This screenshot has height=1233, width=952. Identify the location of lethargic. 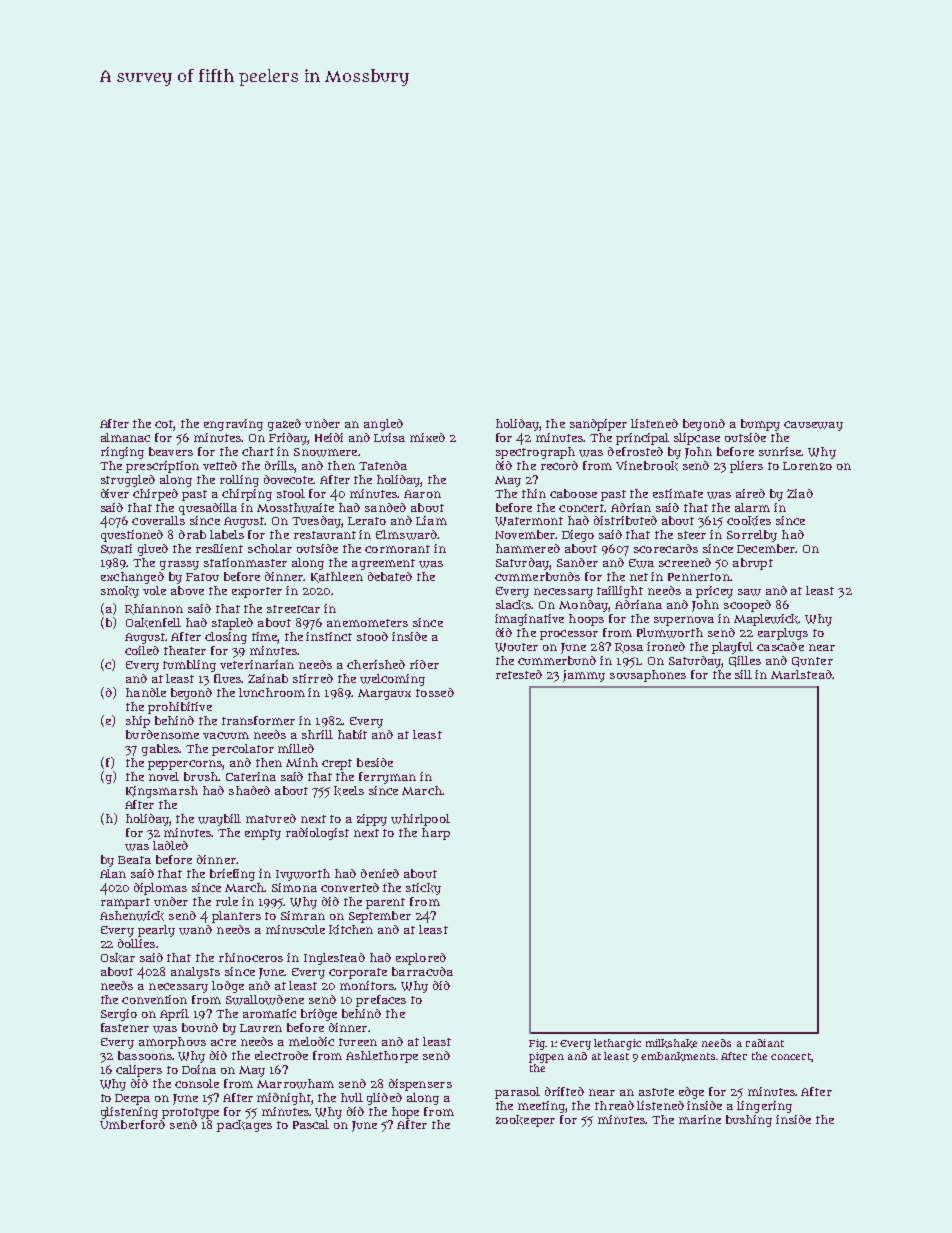
(617, 1044).
